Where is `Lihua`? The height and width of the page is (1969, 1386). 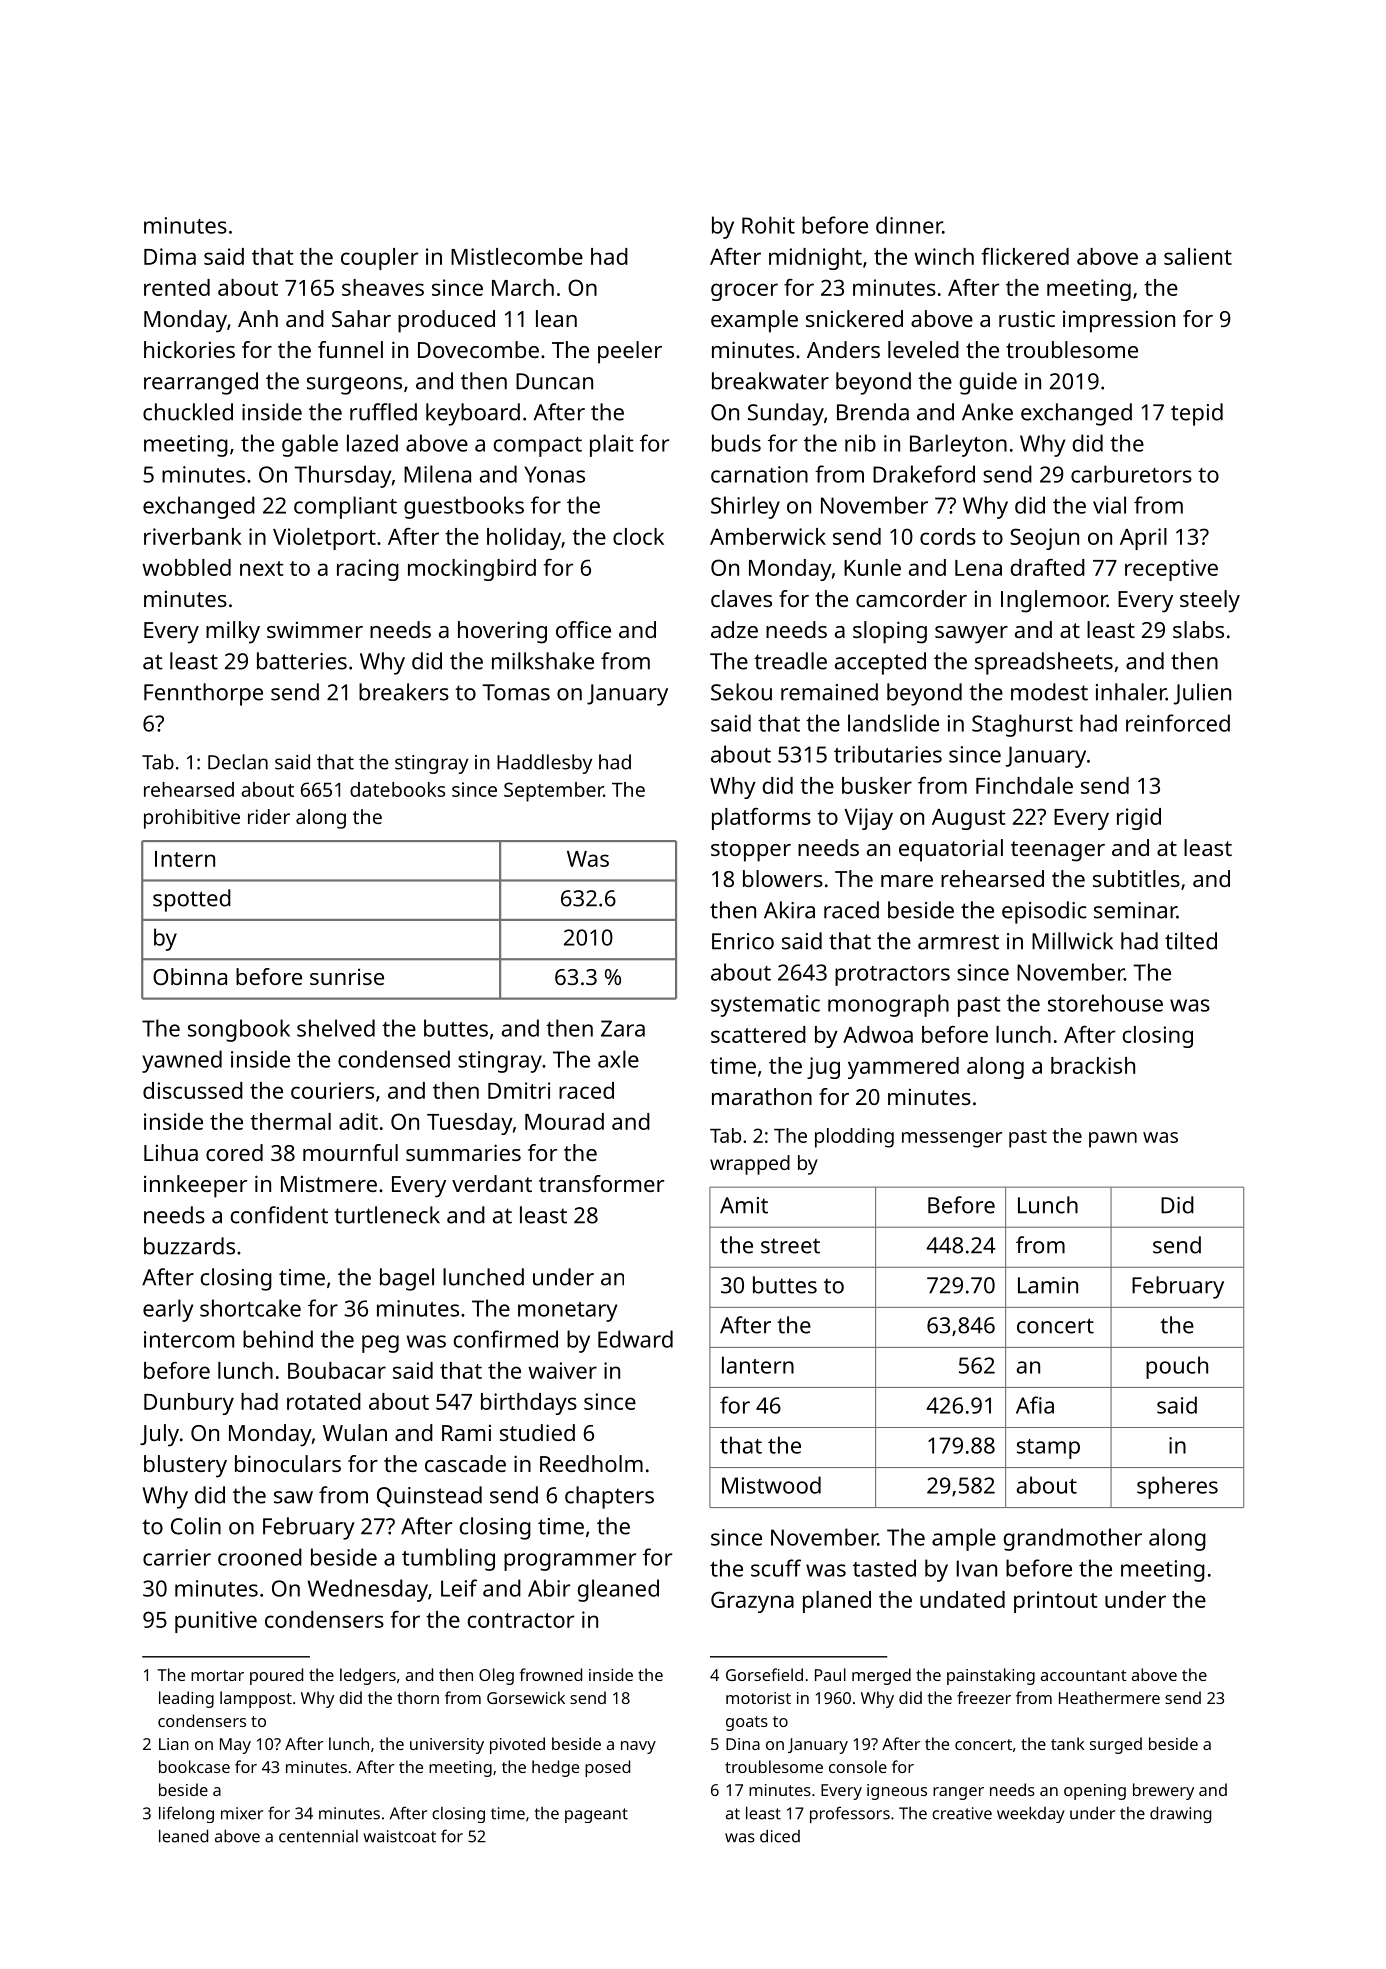
Lihua is located at coordinates (171, 1152).
